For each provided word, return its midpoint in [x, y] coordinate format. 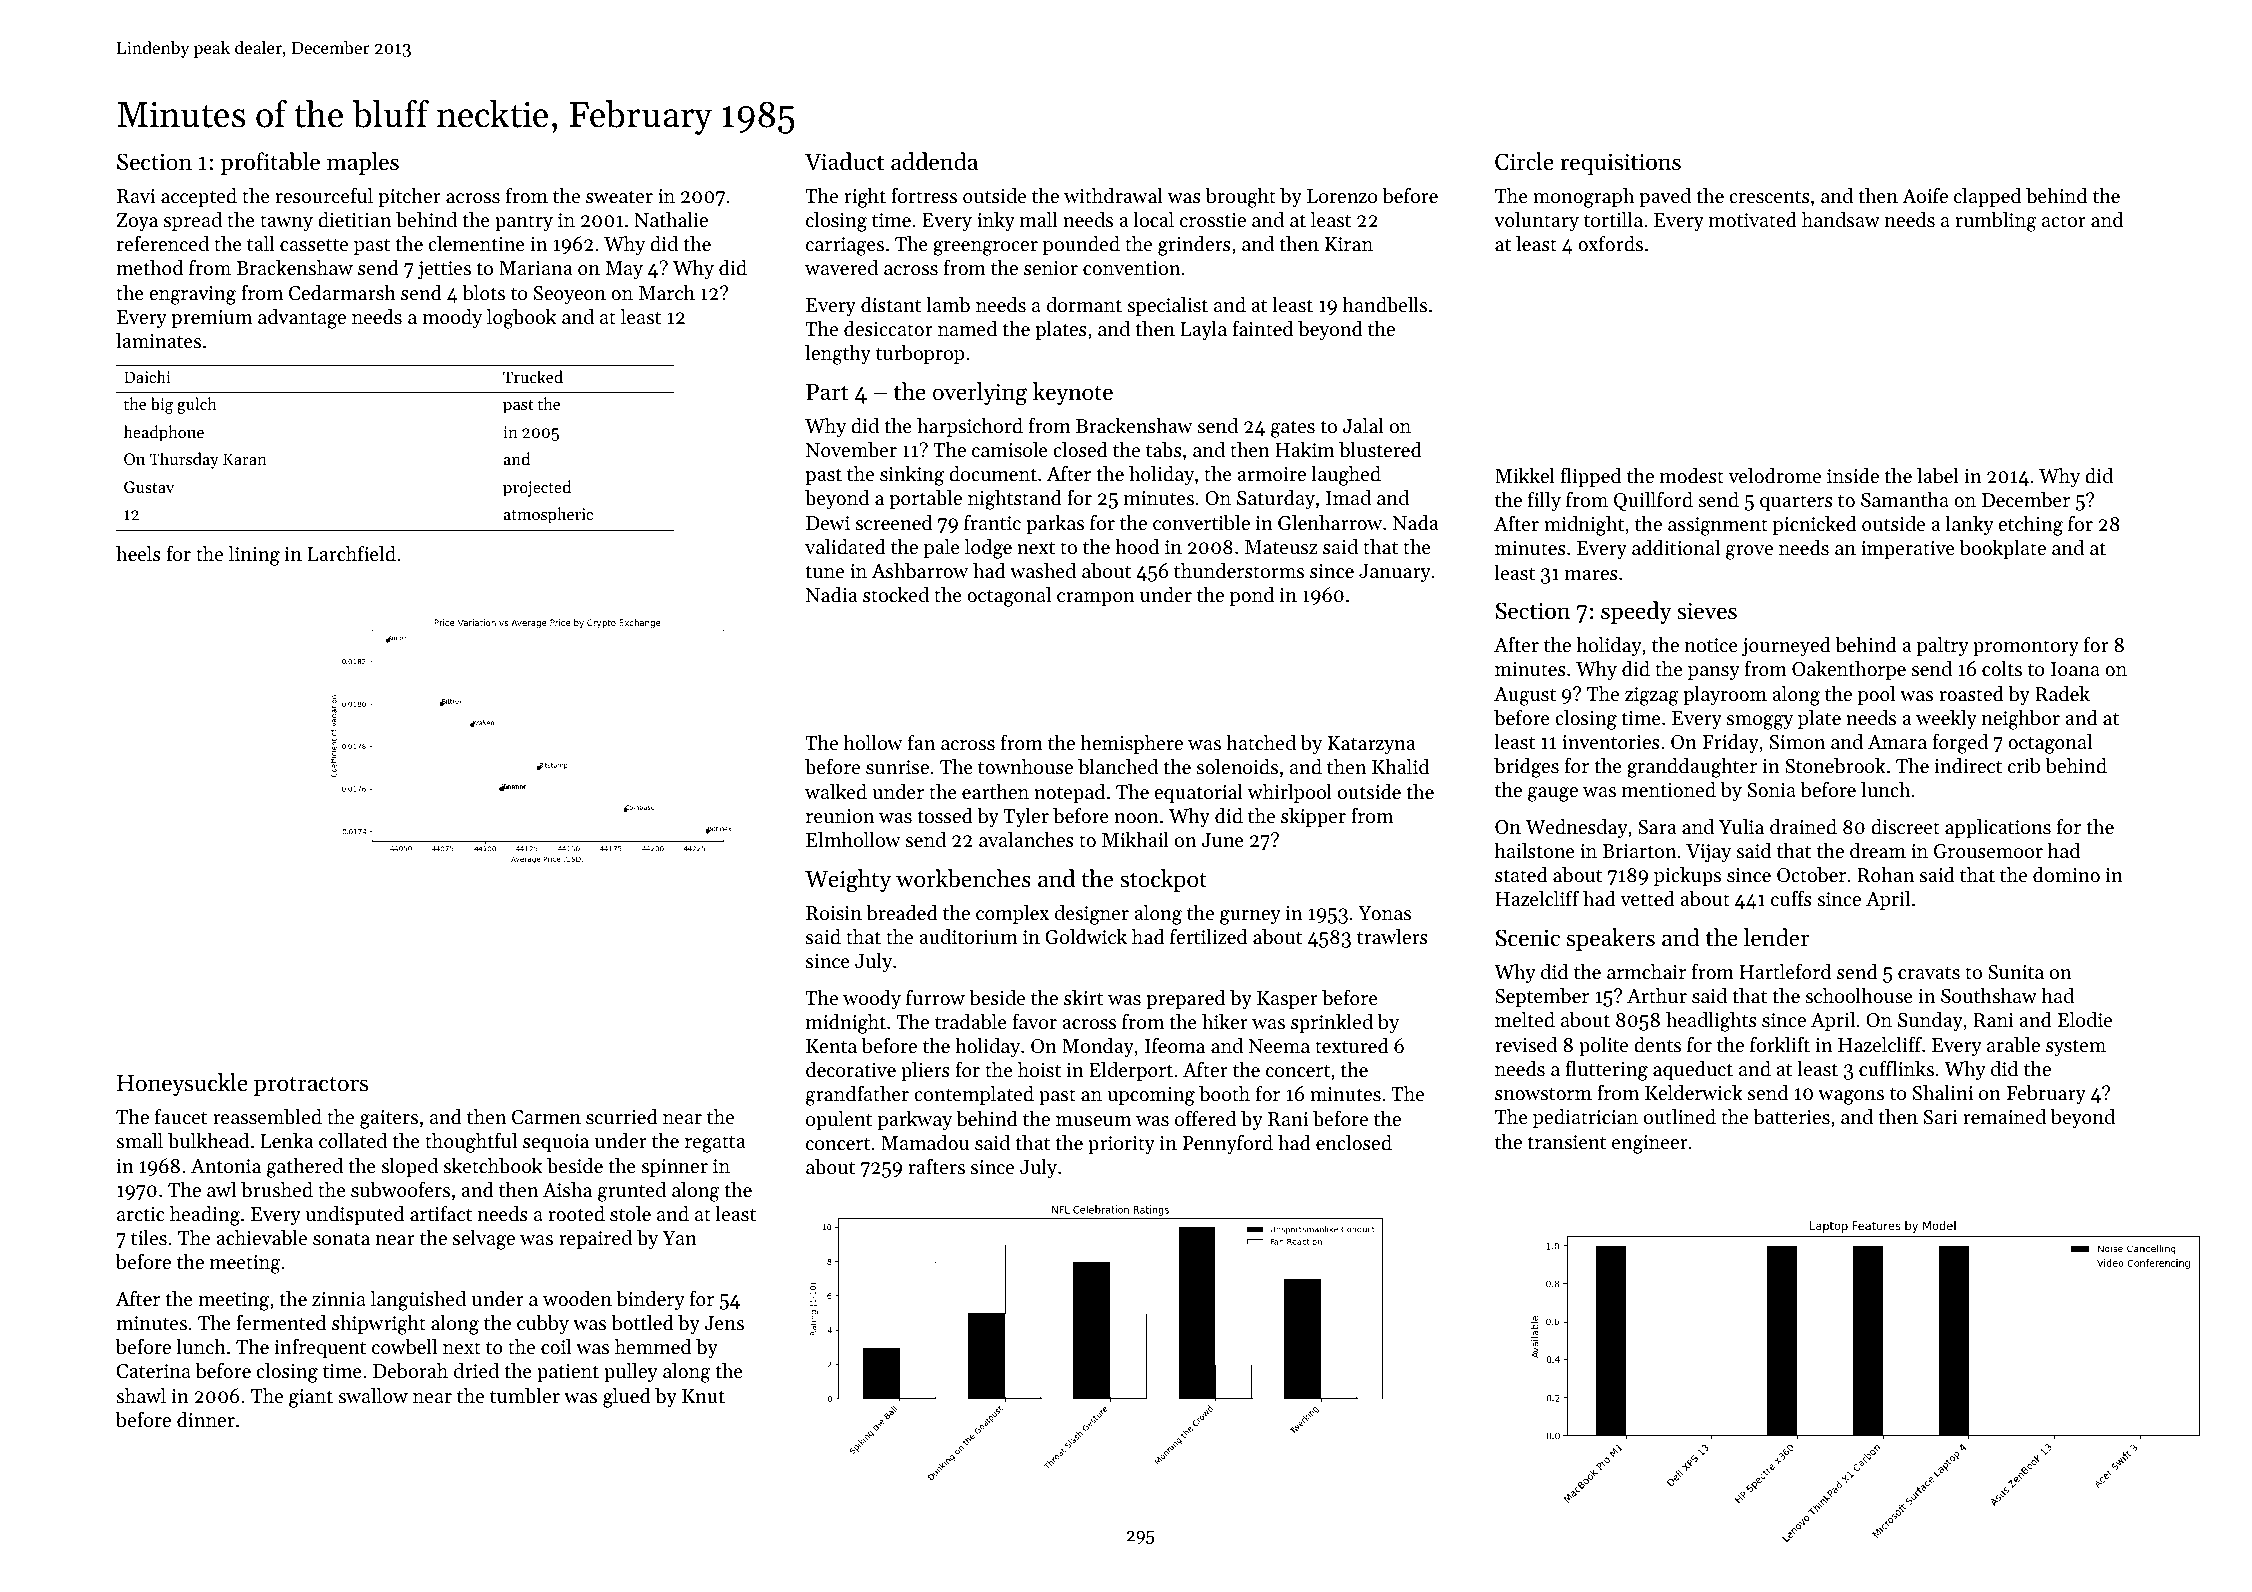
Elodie [2085, 1020]
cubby [543, 1325]
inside [1853, 476]
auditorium [968, 937]
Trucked [533, 376]
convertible [1201, 523]
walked [836, 792]
